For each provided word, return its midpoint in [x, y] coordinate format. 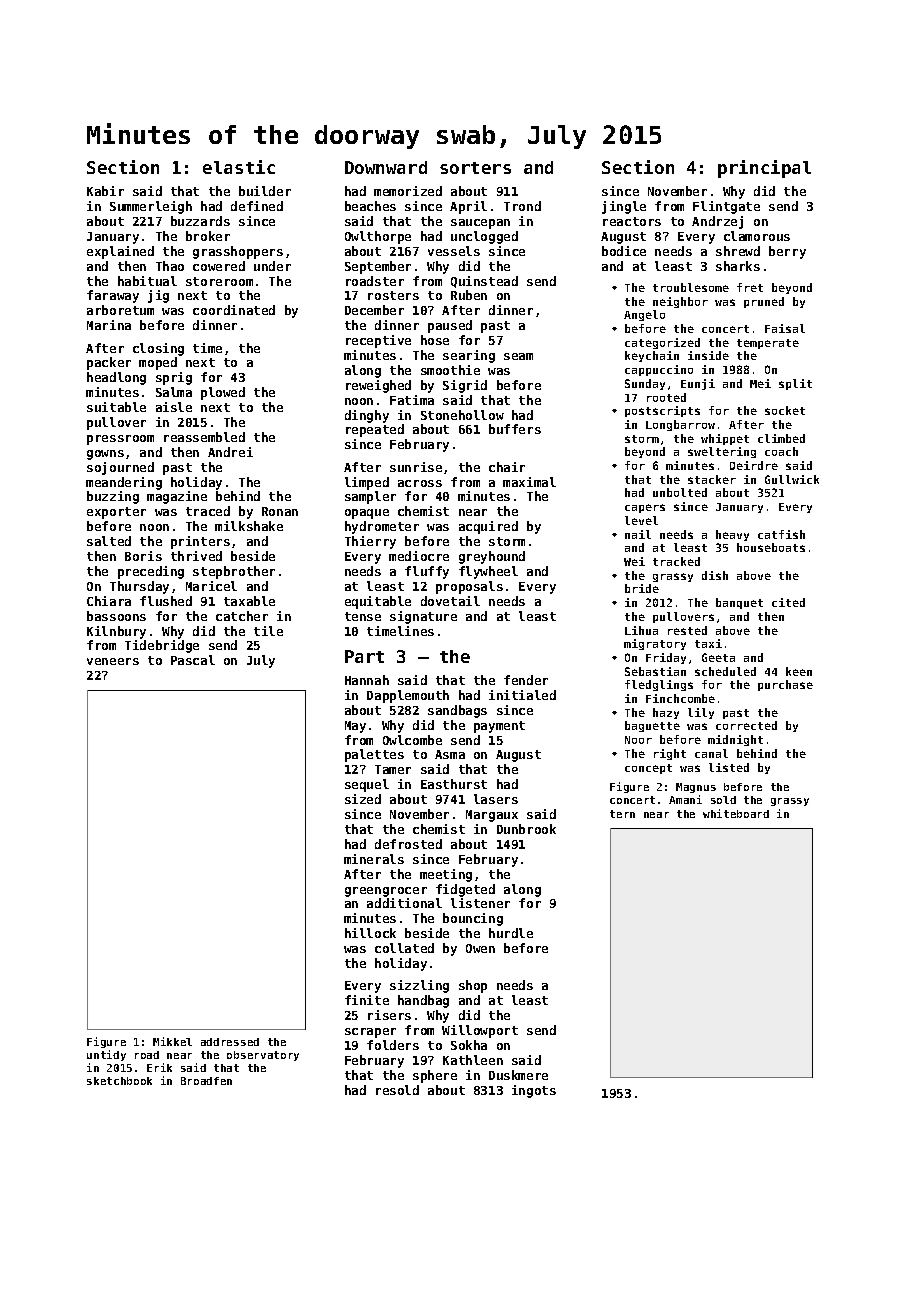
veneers [113, 661]
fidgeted [465, 890]
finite [367, 1000]
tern [622, 814]
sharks [738, 266]
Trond [522, 206]
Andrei [230, 452]
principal [764, 169]
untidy [106, 1055]
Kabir [105, 191]
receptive [378, 341]
